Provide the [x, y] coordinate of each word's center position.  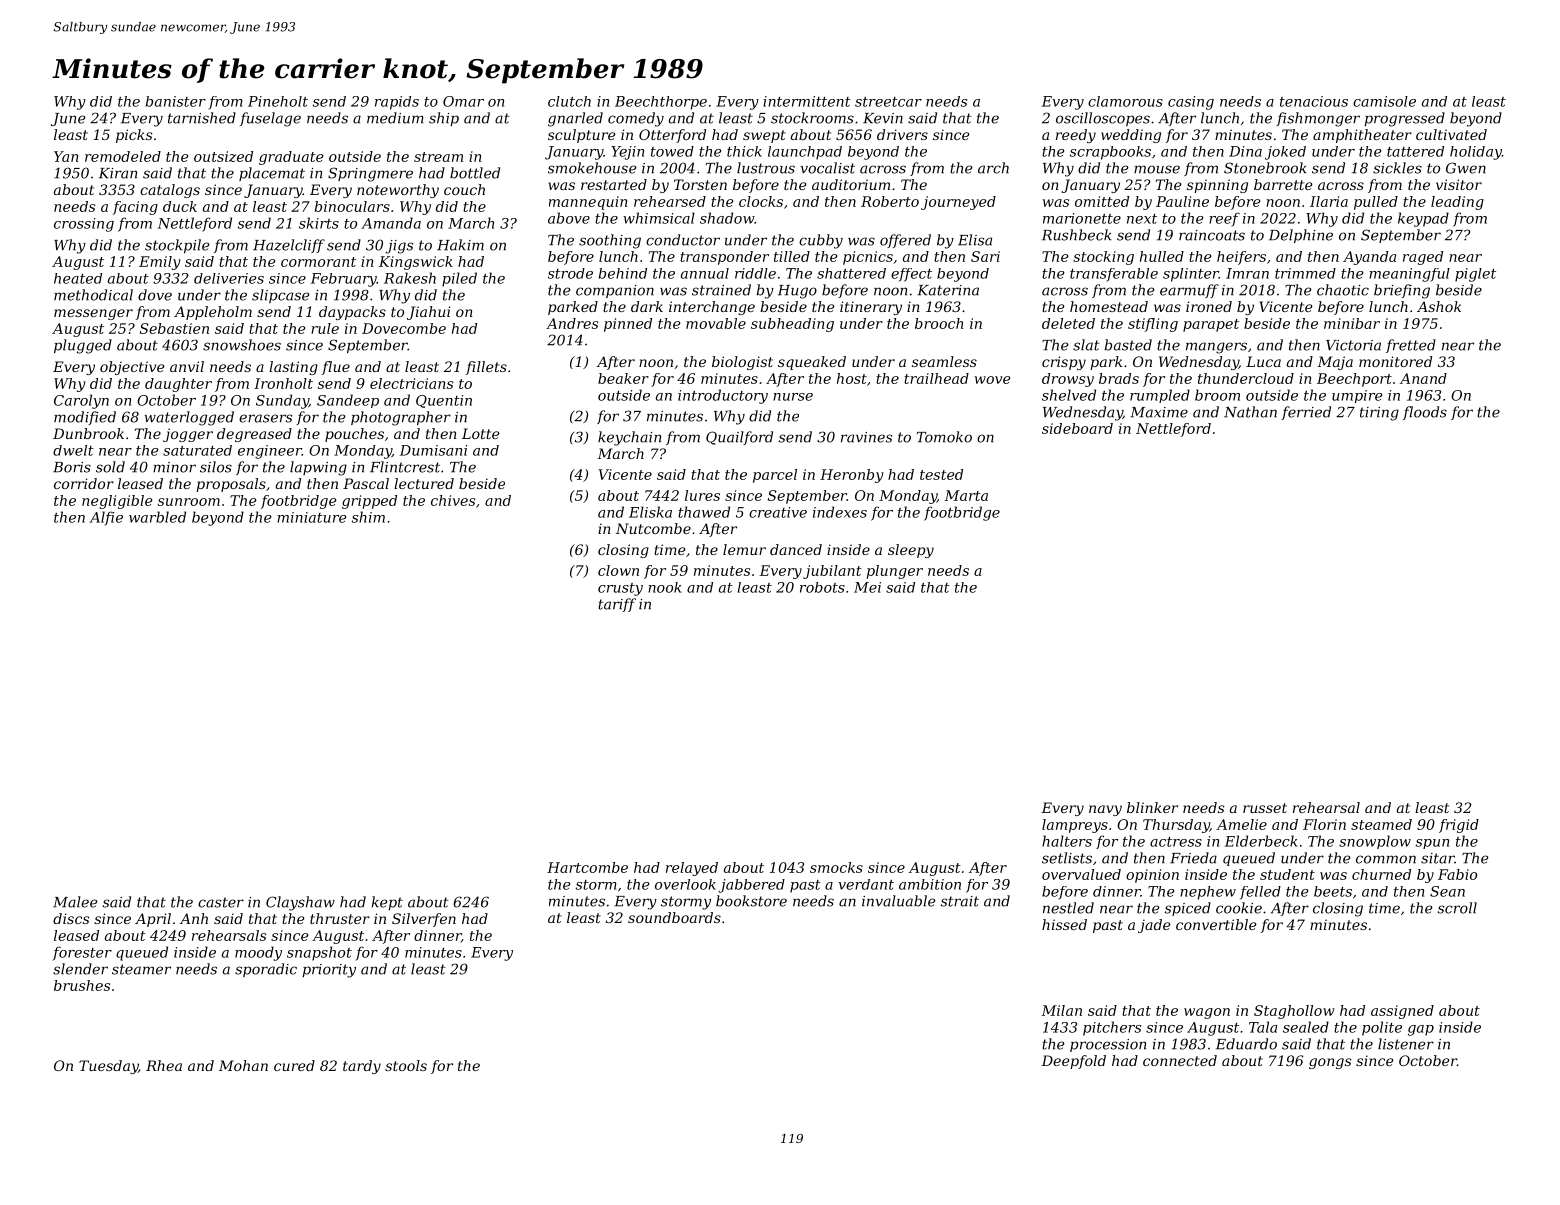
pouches [354, 435]
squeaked [812, 363]
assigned [1402, 1012]
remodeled [123, 156]
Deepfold [1073, 1062]
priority [329, 971]
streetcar [888, 102]
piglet [1475, 275]
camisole [1384, 101]
